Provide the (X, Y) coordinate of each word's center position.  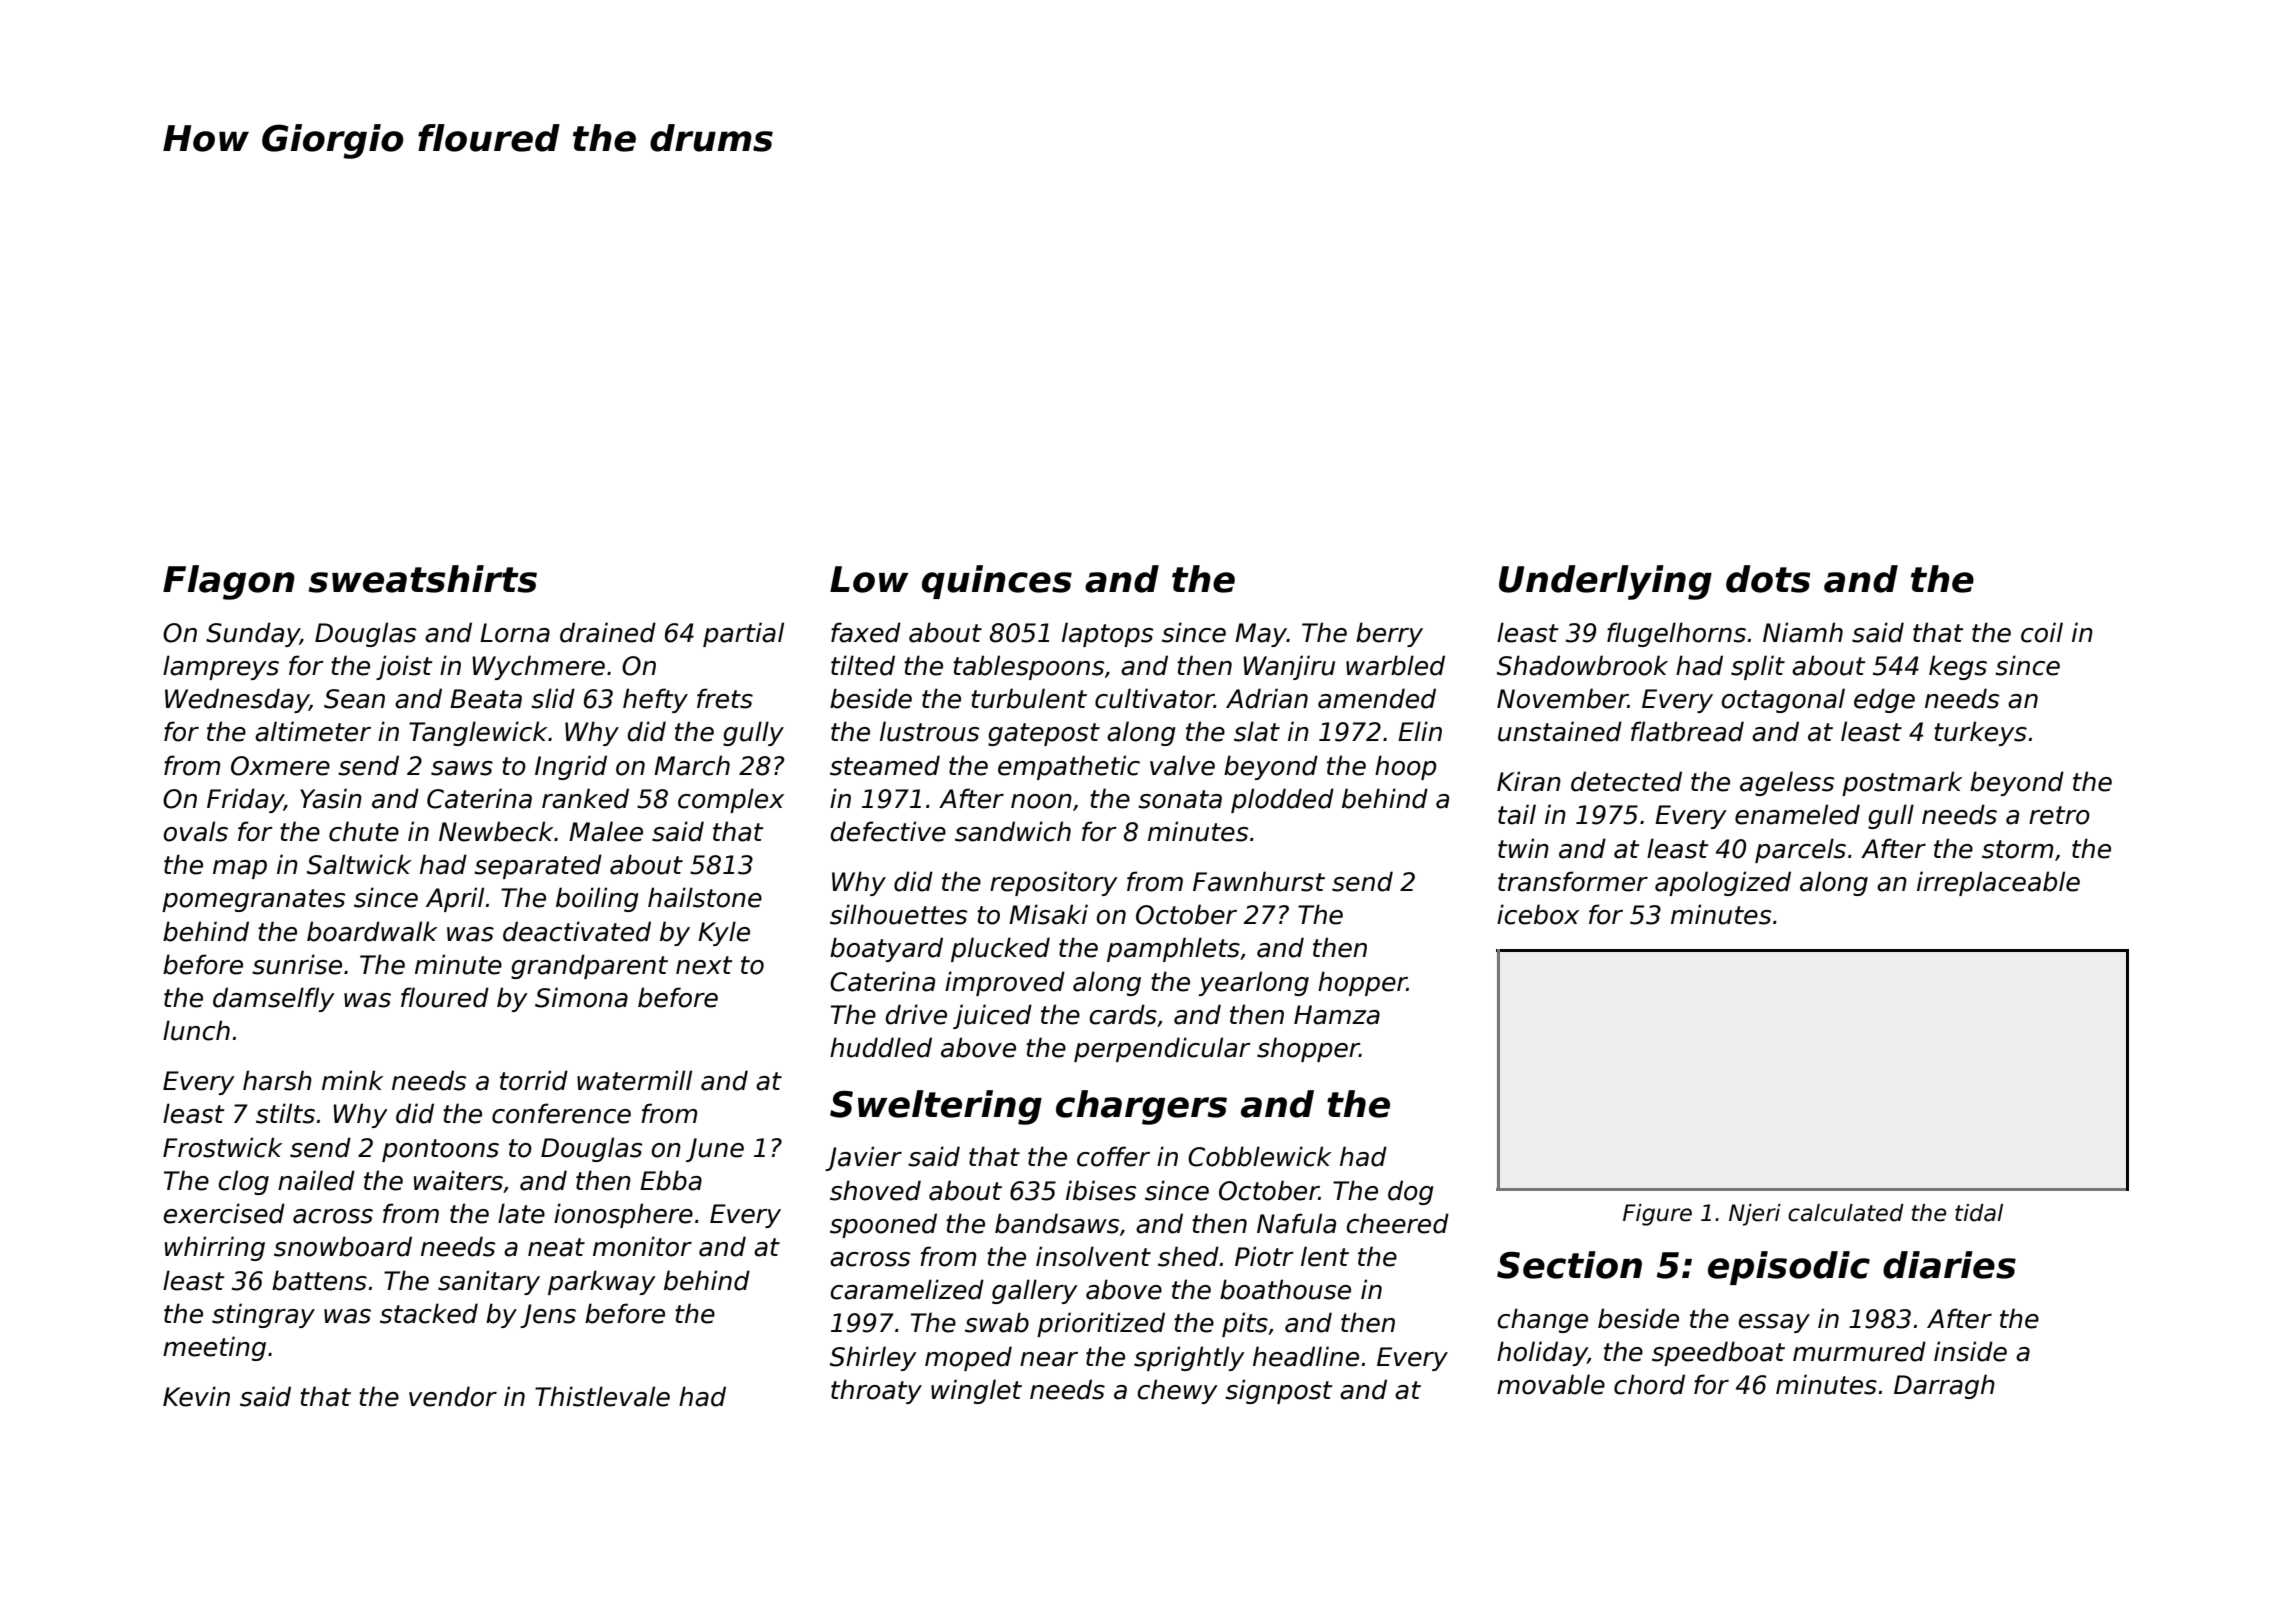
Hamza (1337, 1015)
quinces (997, 582)
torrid (534, 1080)
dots (1768, 579)
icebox (1538, 914)
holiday (1542, 1353)
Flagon (229, 582)
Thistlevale (602, 1396)
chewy (1177, 1391)
